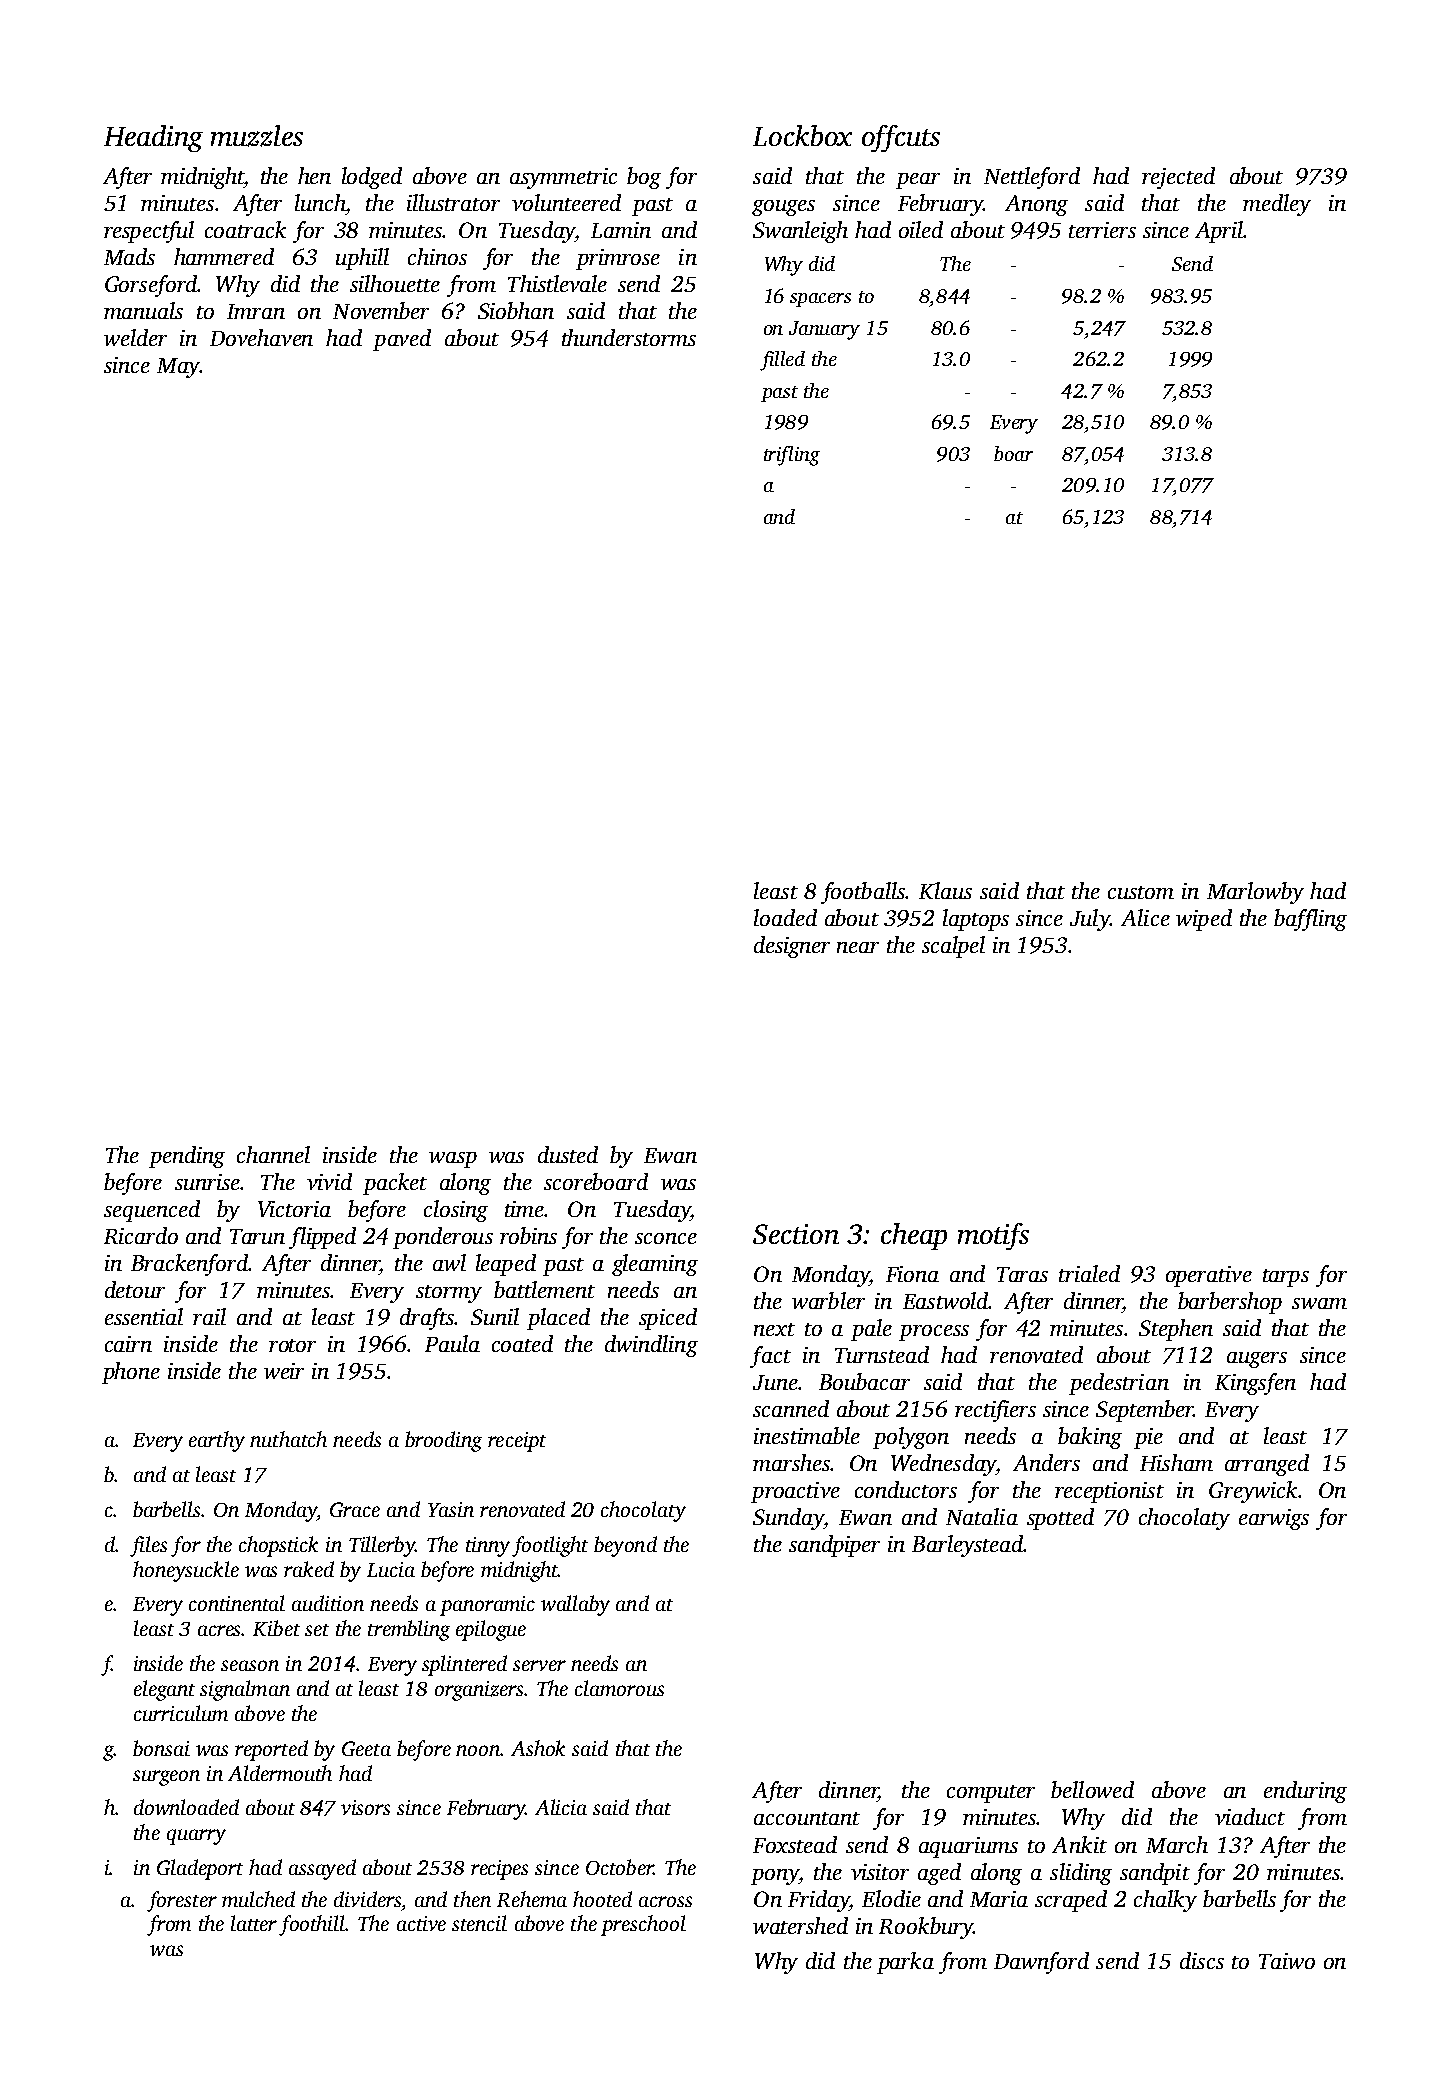  Describe the element at coordinates (792, 947) in the screenshot. I see `designer` at that location.
